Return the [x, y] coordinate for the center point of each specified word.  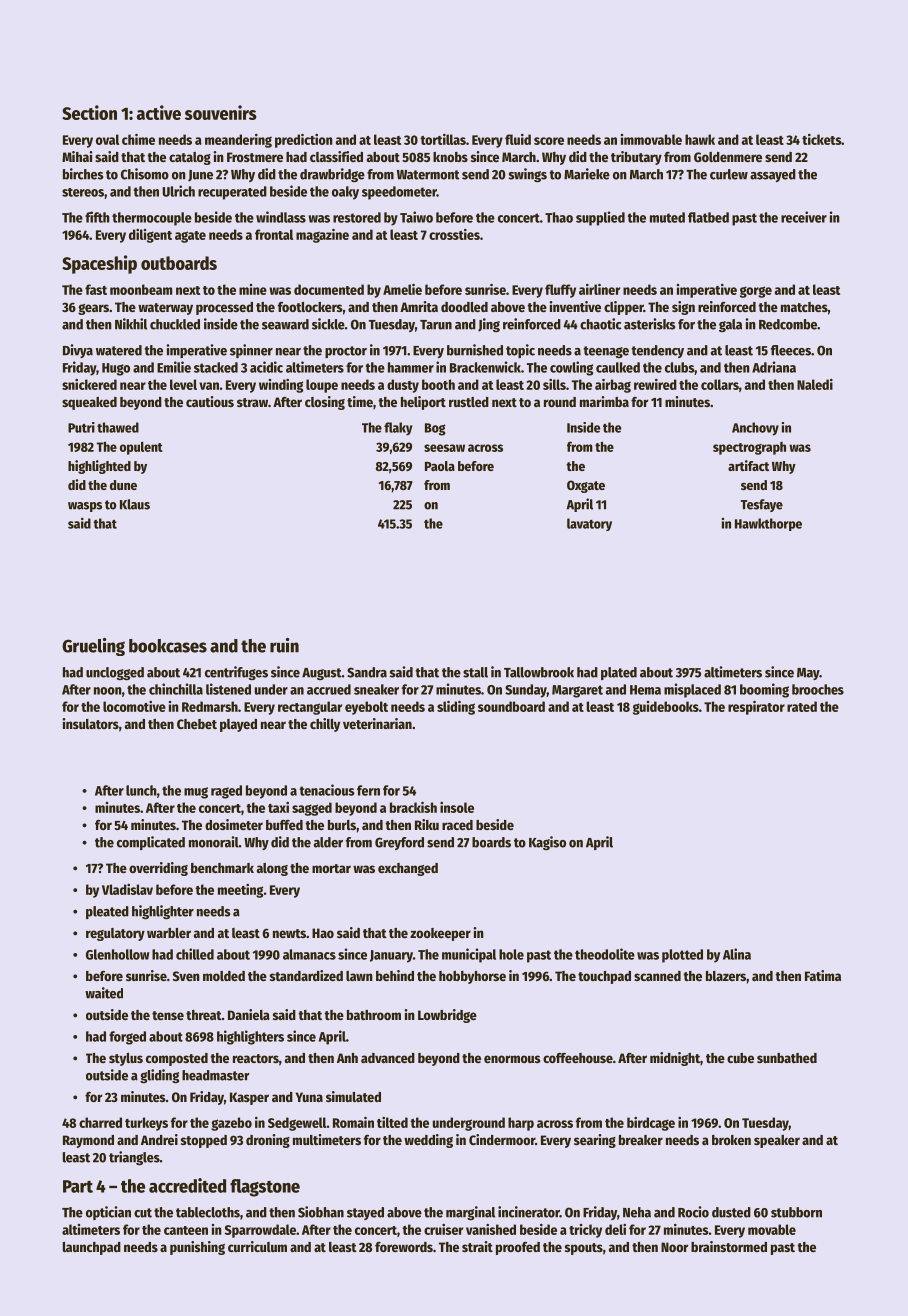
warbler [169, 933]
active [159, 112]
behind [395, 975]
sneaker [376, 689]
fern [368, 790]
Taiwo [416, 217]
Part [78, 1186]
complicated [151, 843]
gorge [756, 292]
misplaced [692, 690]
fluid [518, 139]
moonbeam [141, 289]
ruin [284, 645]
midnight [675, 1059]
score [549, 141]
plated [619, 673]
